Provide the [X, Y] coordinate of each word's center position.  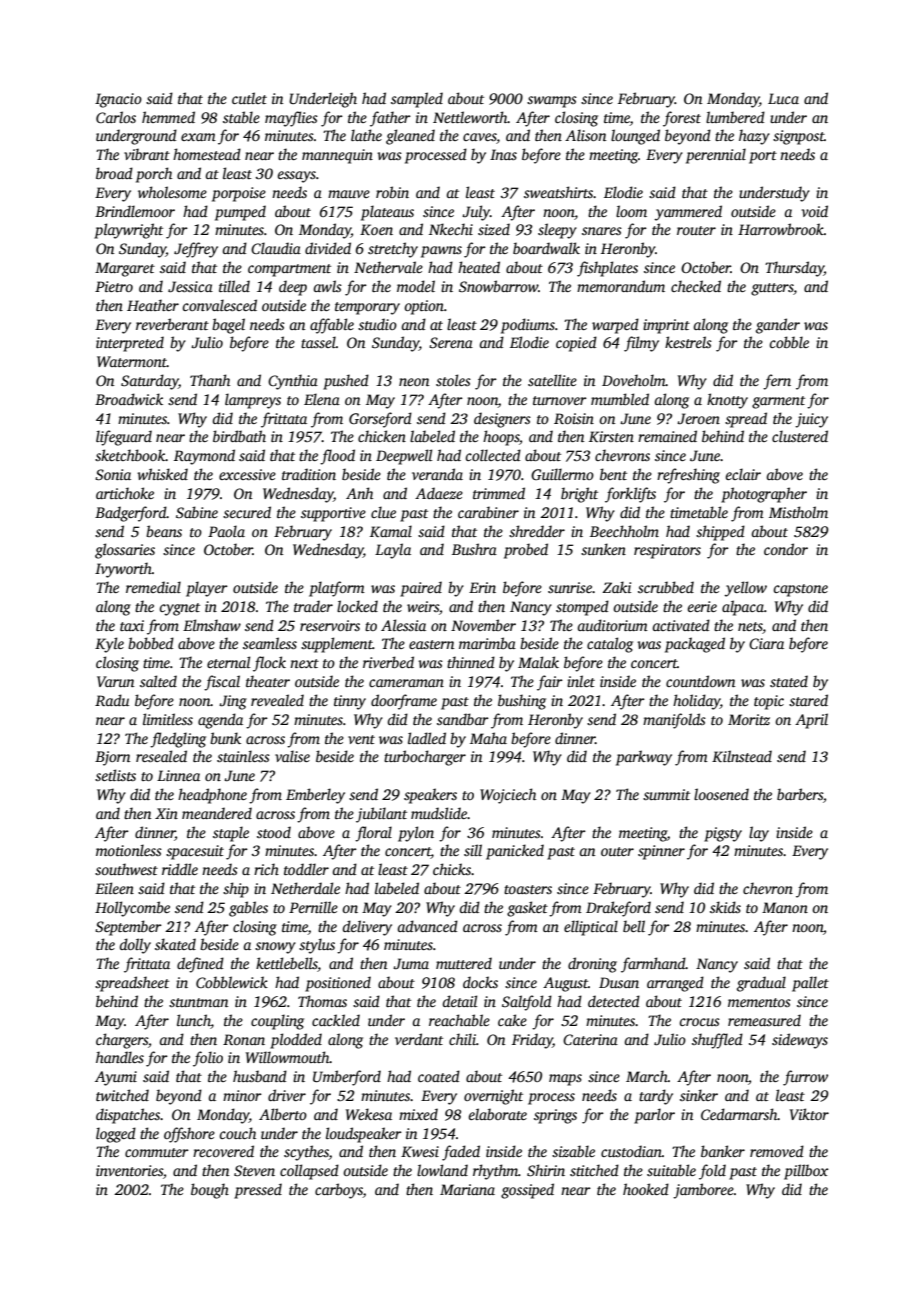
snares [602, 231]
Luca [783, 98]
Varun [115, 681]
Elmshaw [212, 625]
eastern [431, 644]
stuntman [198, 1002]
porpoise [239, 194]
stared [808, 700]
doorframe [404, 702]
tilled [234, 286]
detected [614, 1001]
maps [565, 1080]
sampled [417, 100]
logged [116, 1135]
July [476, 213]
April [811, 721]
